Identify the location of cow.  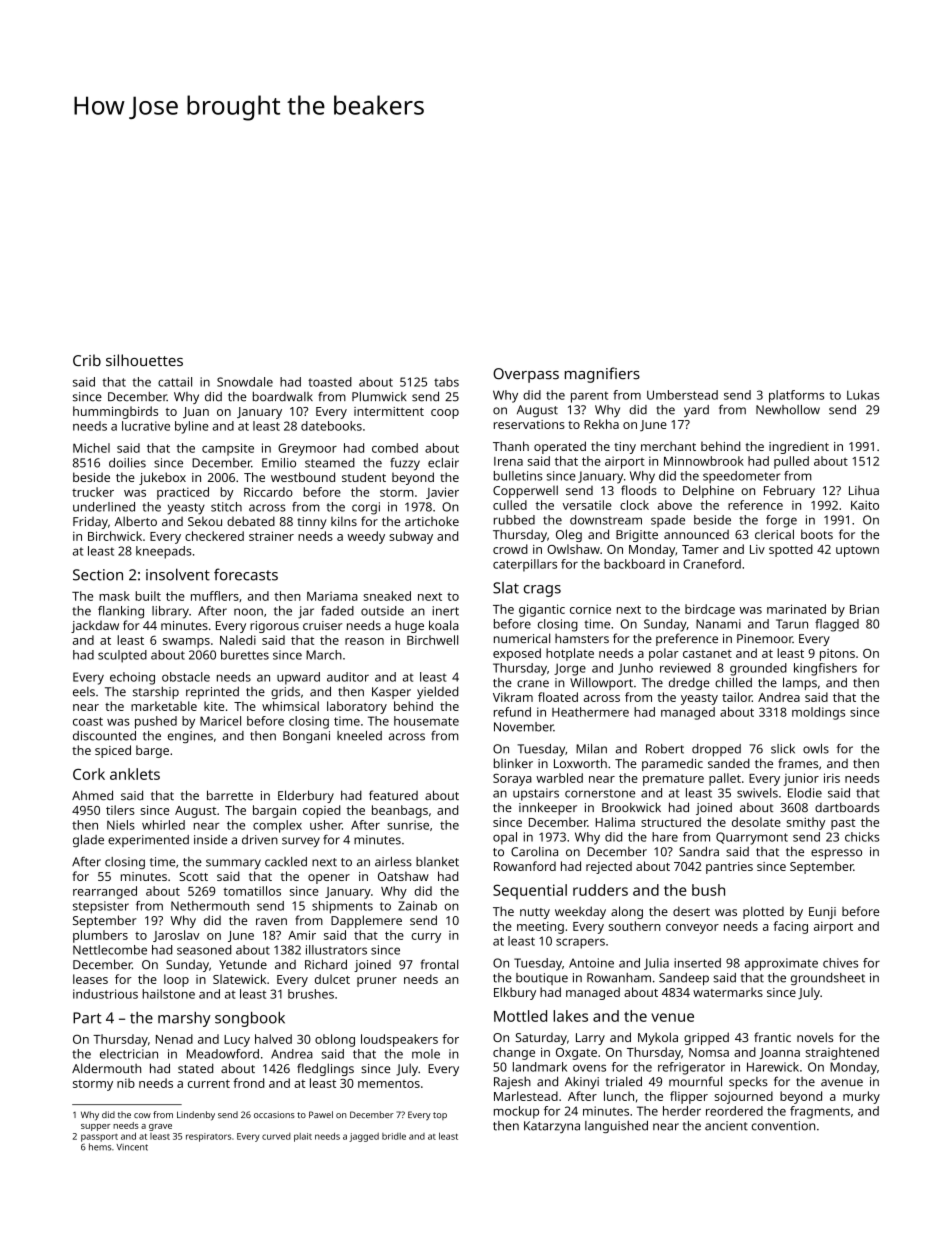
(142, 1115).
